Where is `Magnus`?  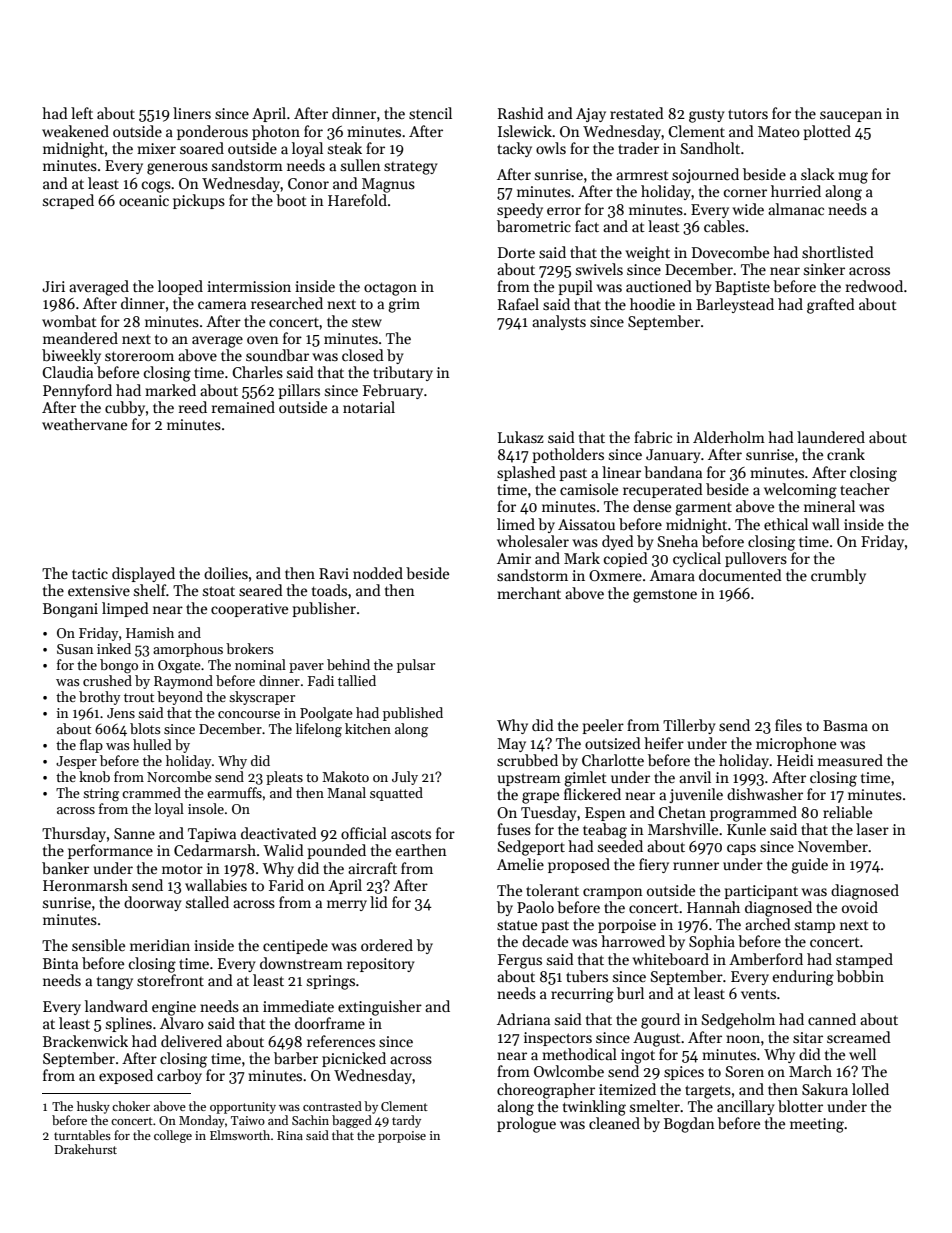 Magnus is located at coordinates (388, 185).
